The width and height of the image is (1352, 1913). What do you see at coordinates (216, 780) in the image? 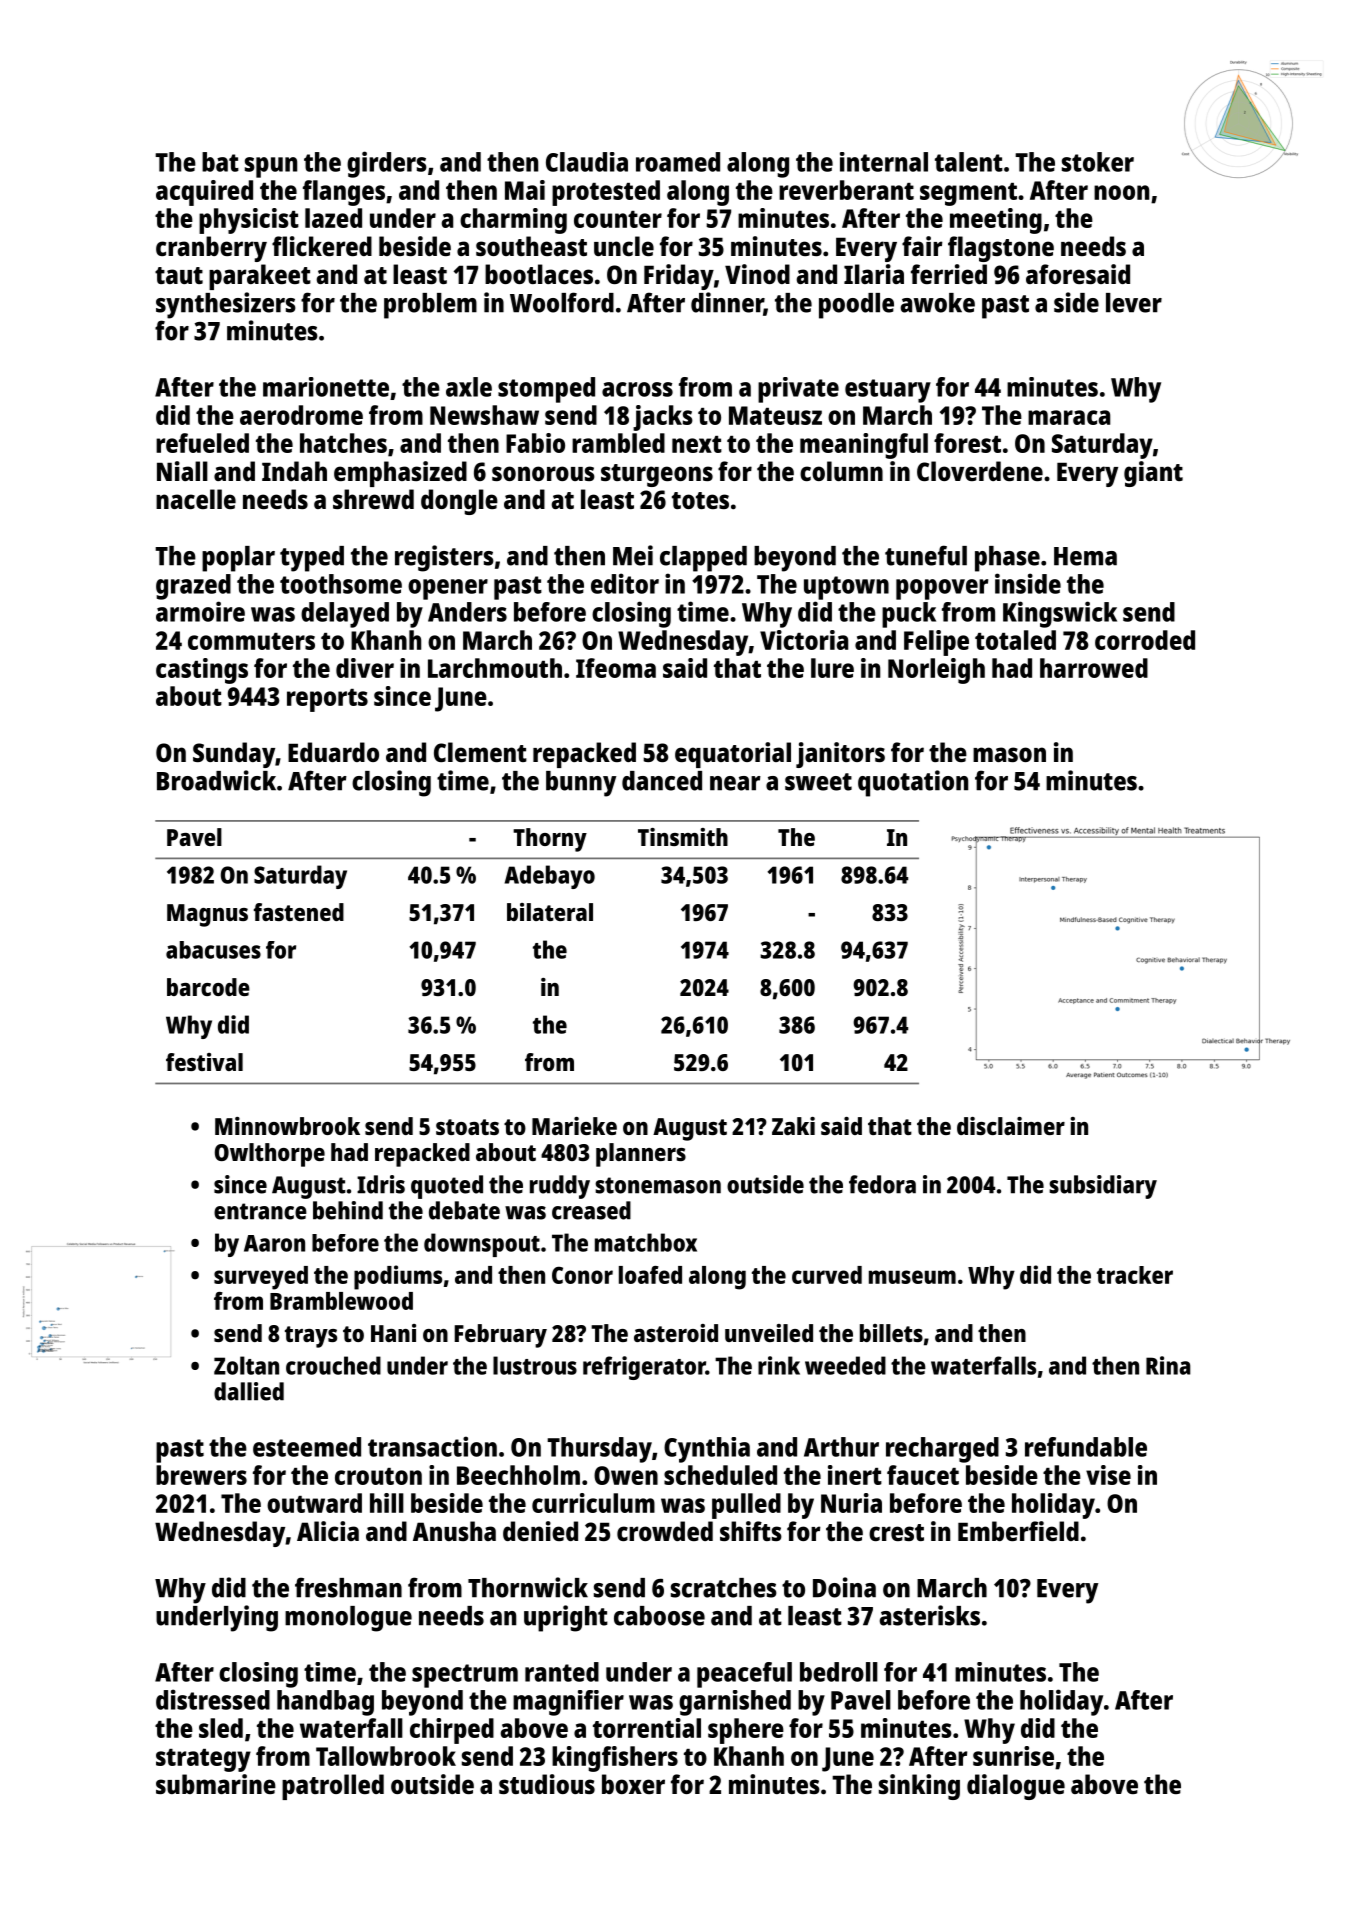
I see `Broadwick` at bounding box center [216, 780].
